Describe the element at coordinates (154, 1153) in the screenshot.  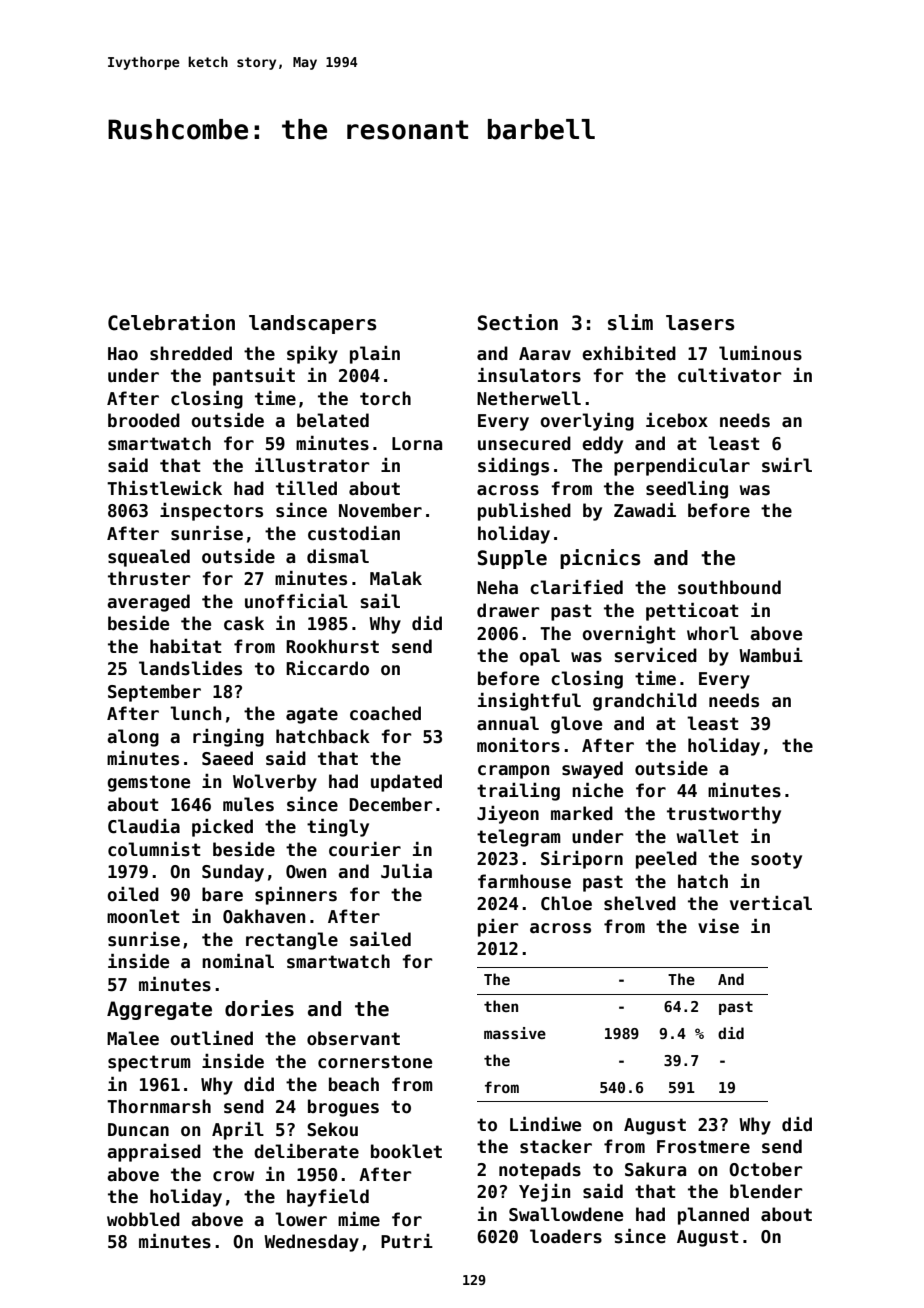
I see `appraised` at that location.
